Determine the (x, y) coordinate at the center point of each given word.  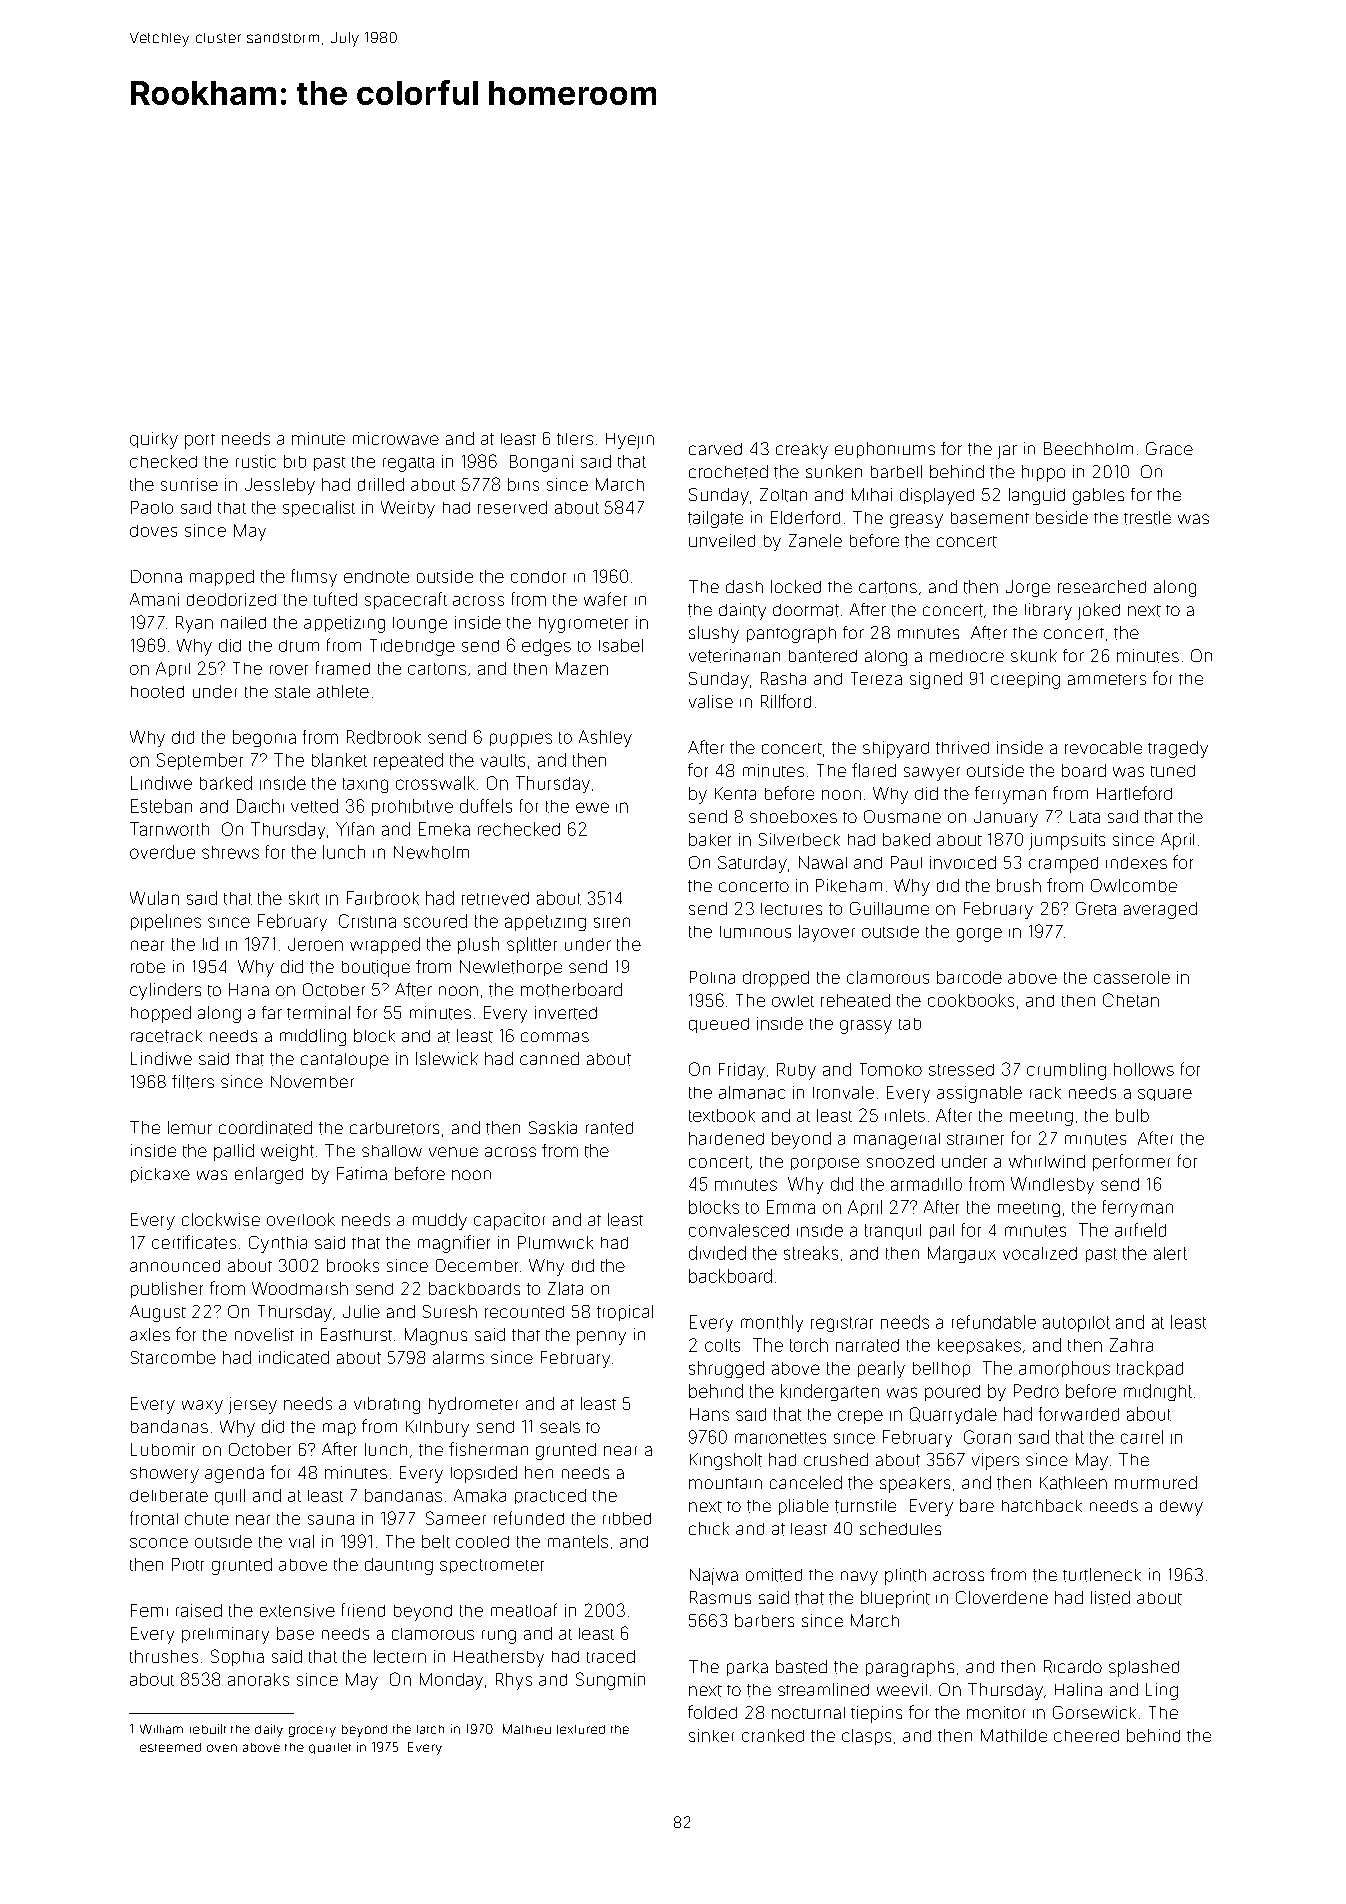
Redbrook (384, 737)
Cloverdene (1002, 1597)
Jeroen (315, 944)
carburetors (394, 1128)
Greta (1096, 908)
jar (1007, 452)
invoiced (963, 862)
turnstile (865, 1506)
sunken (834, 471)
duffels (486, 806)
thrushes (164, 1656)
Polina (712, 977)
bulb (1132, 1115)
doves (153, 531)
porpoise (825, 1164)
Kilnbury (437, 1428)
